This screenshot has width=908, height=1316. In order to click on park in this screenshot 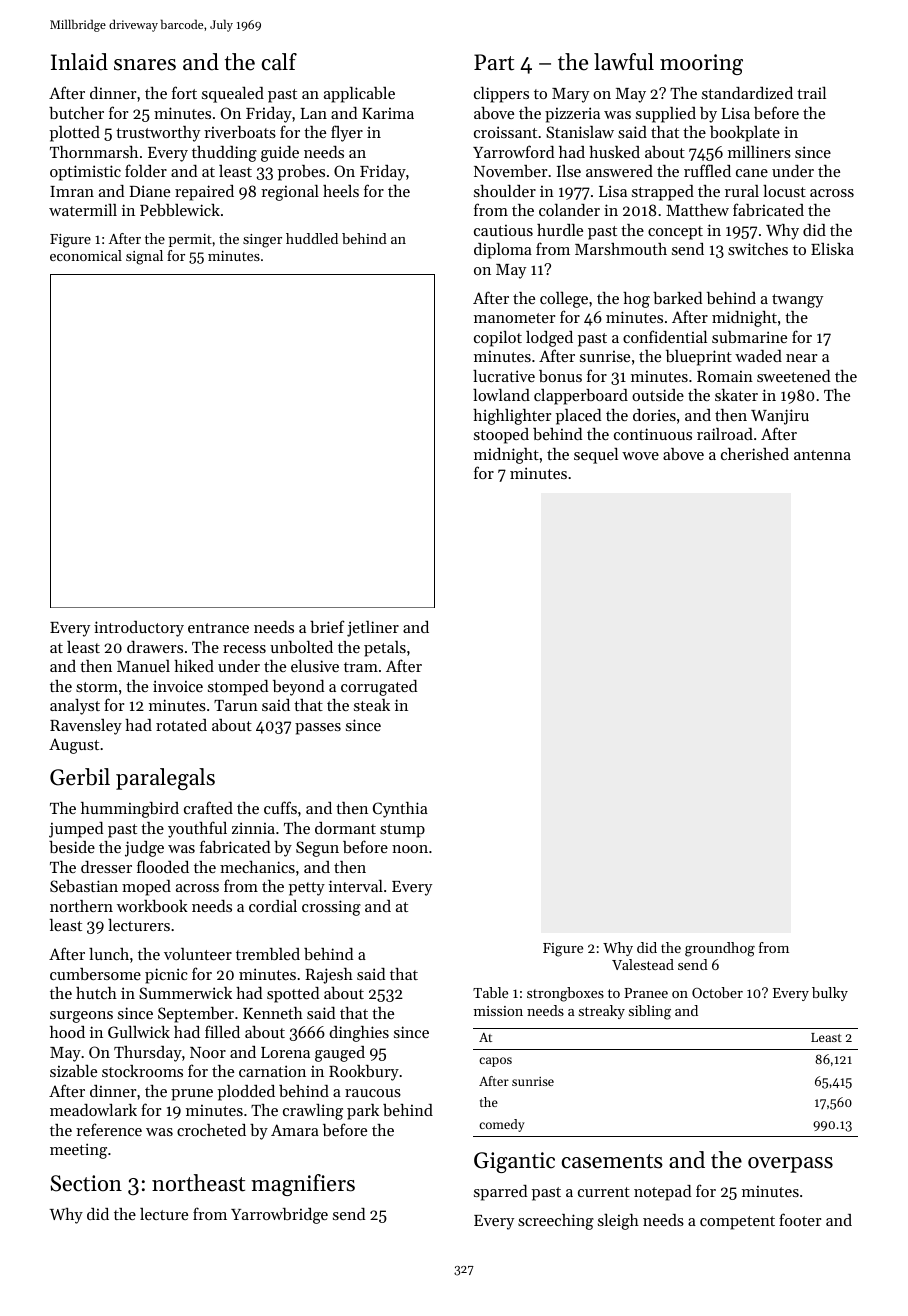, I will do `click(363, 1112)`.
